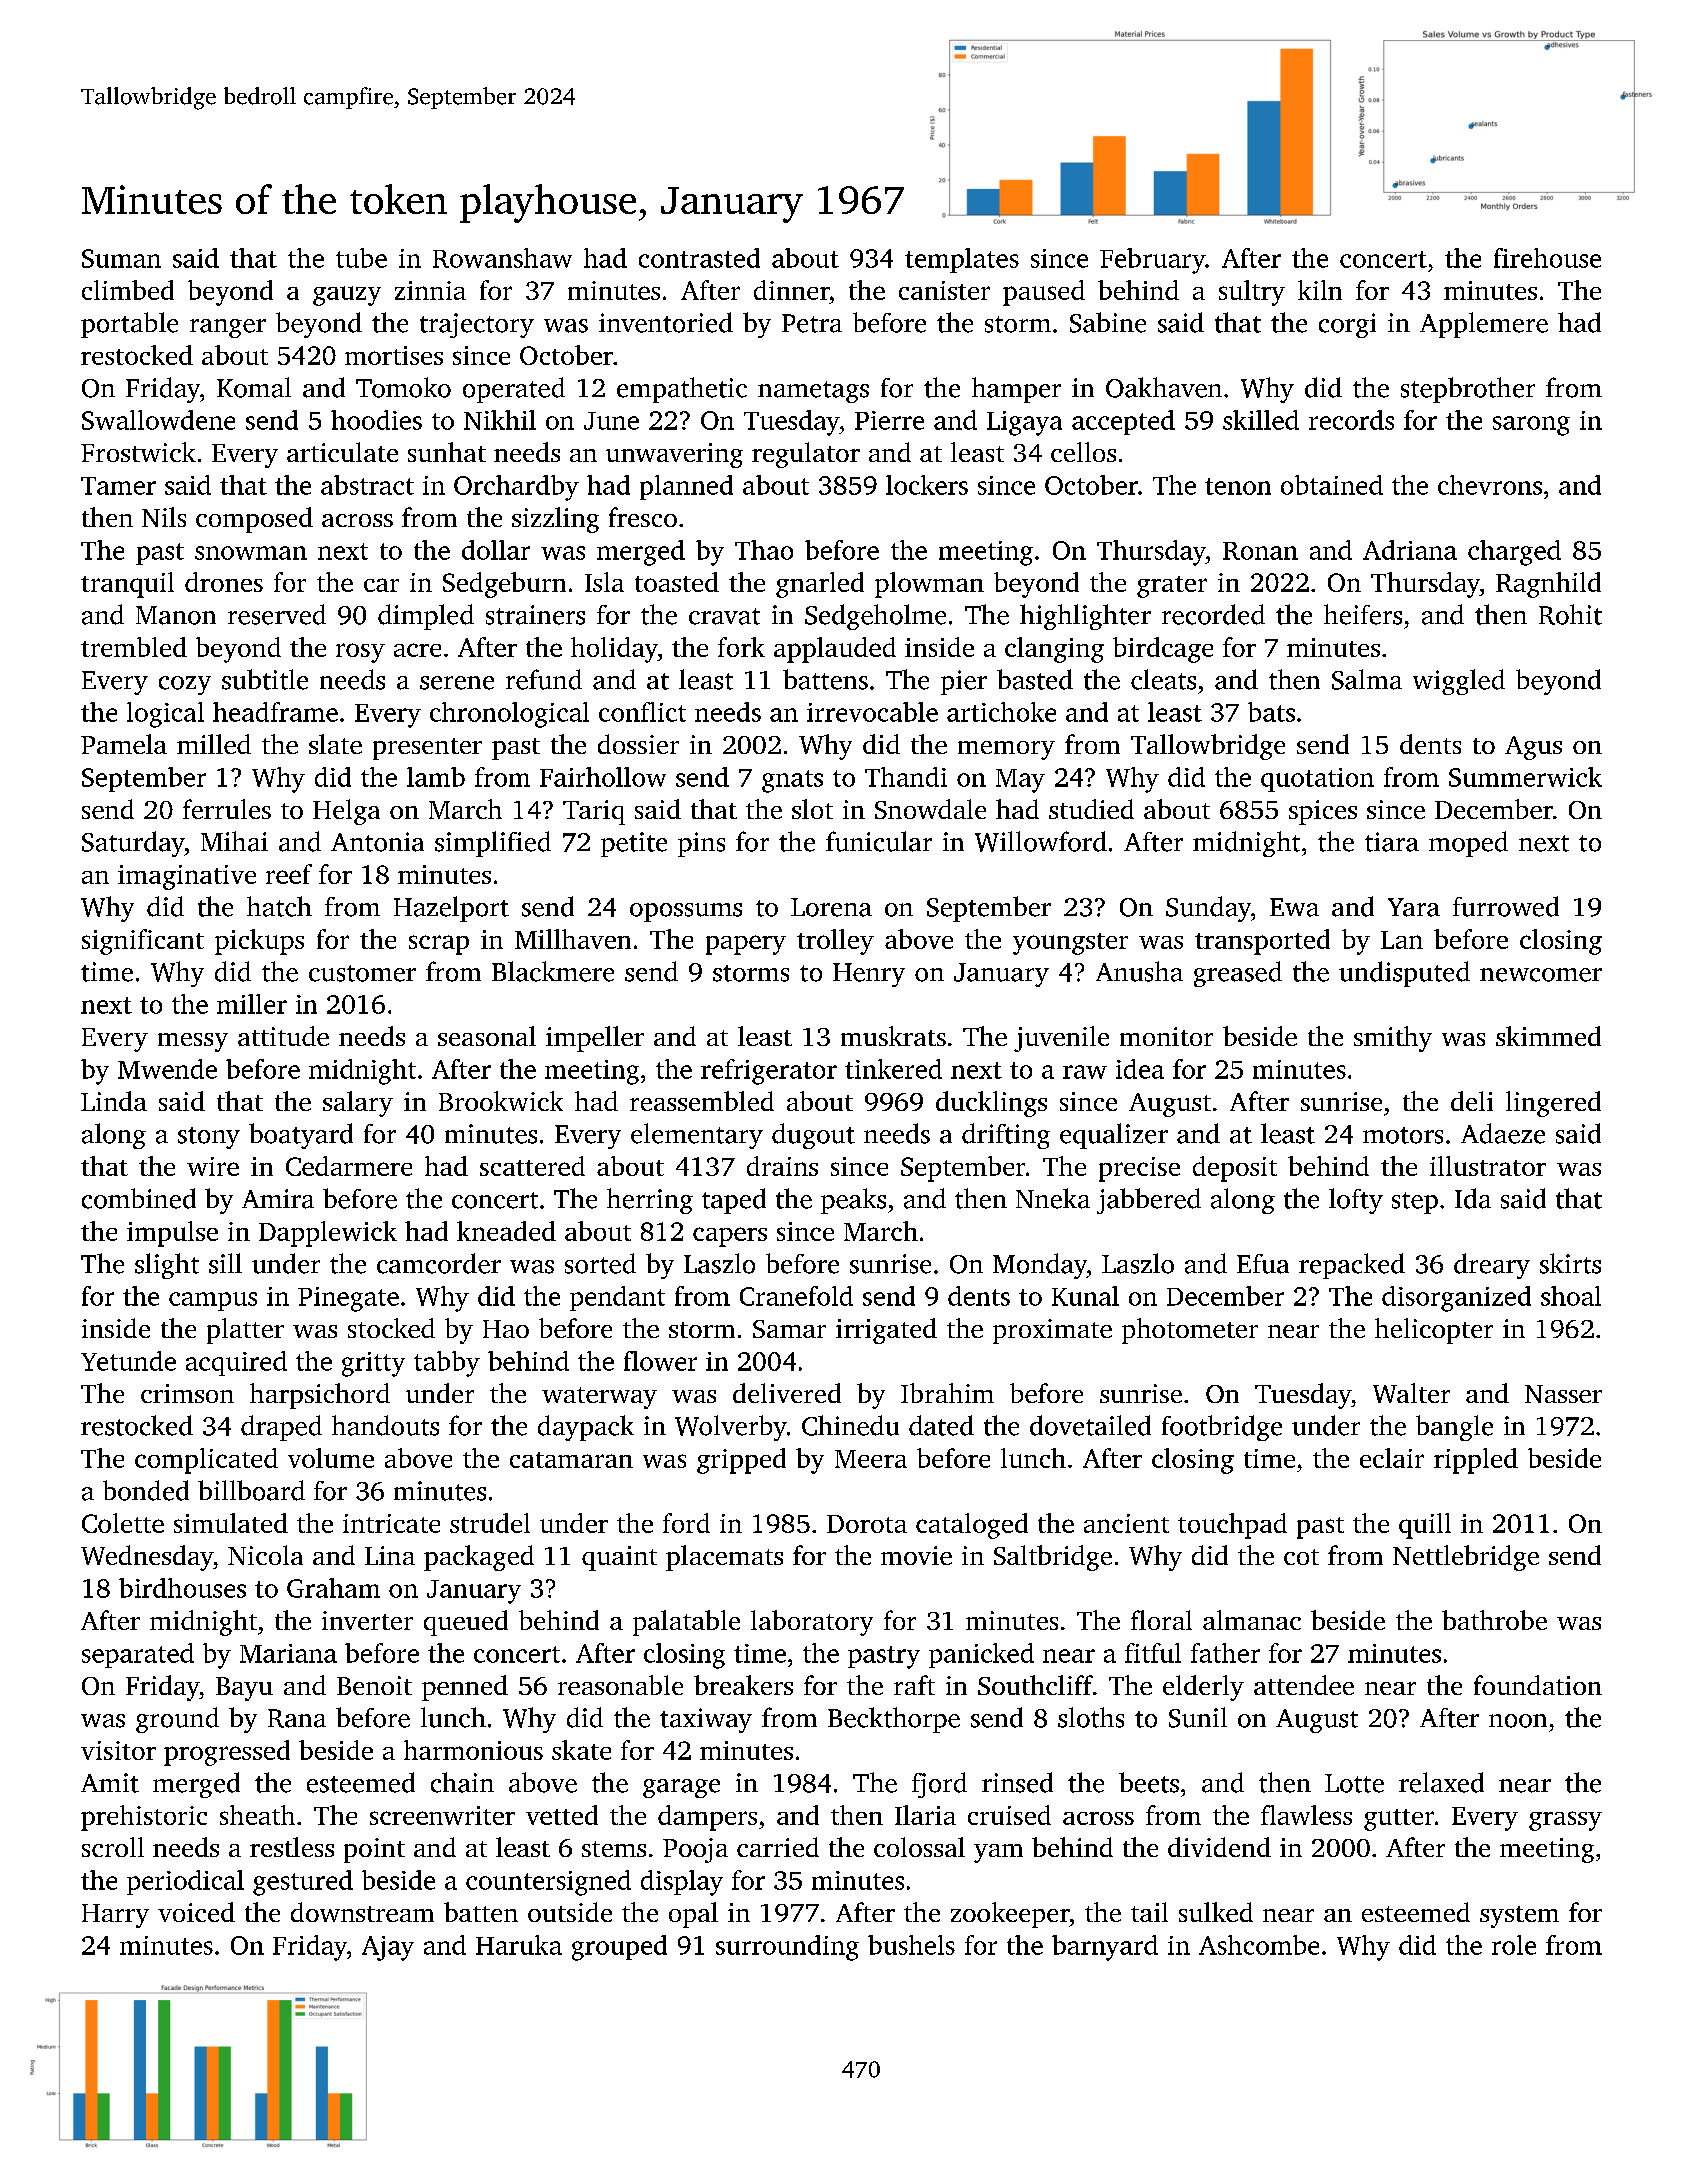 Image resolution: width=1683 pixels, height=2178 pixels. Describe the element at coordinates (787, 1948) in the screenshot. I see `surrounding` at that location.
